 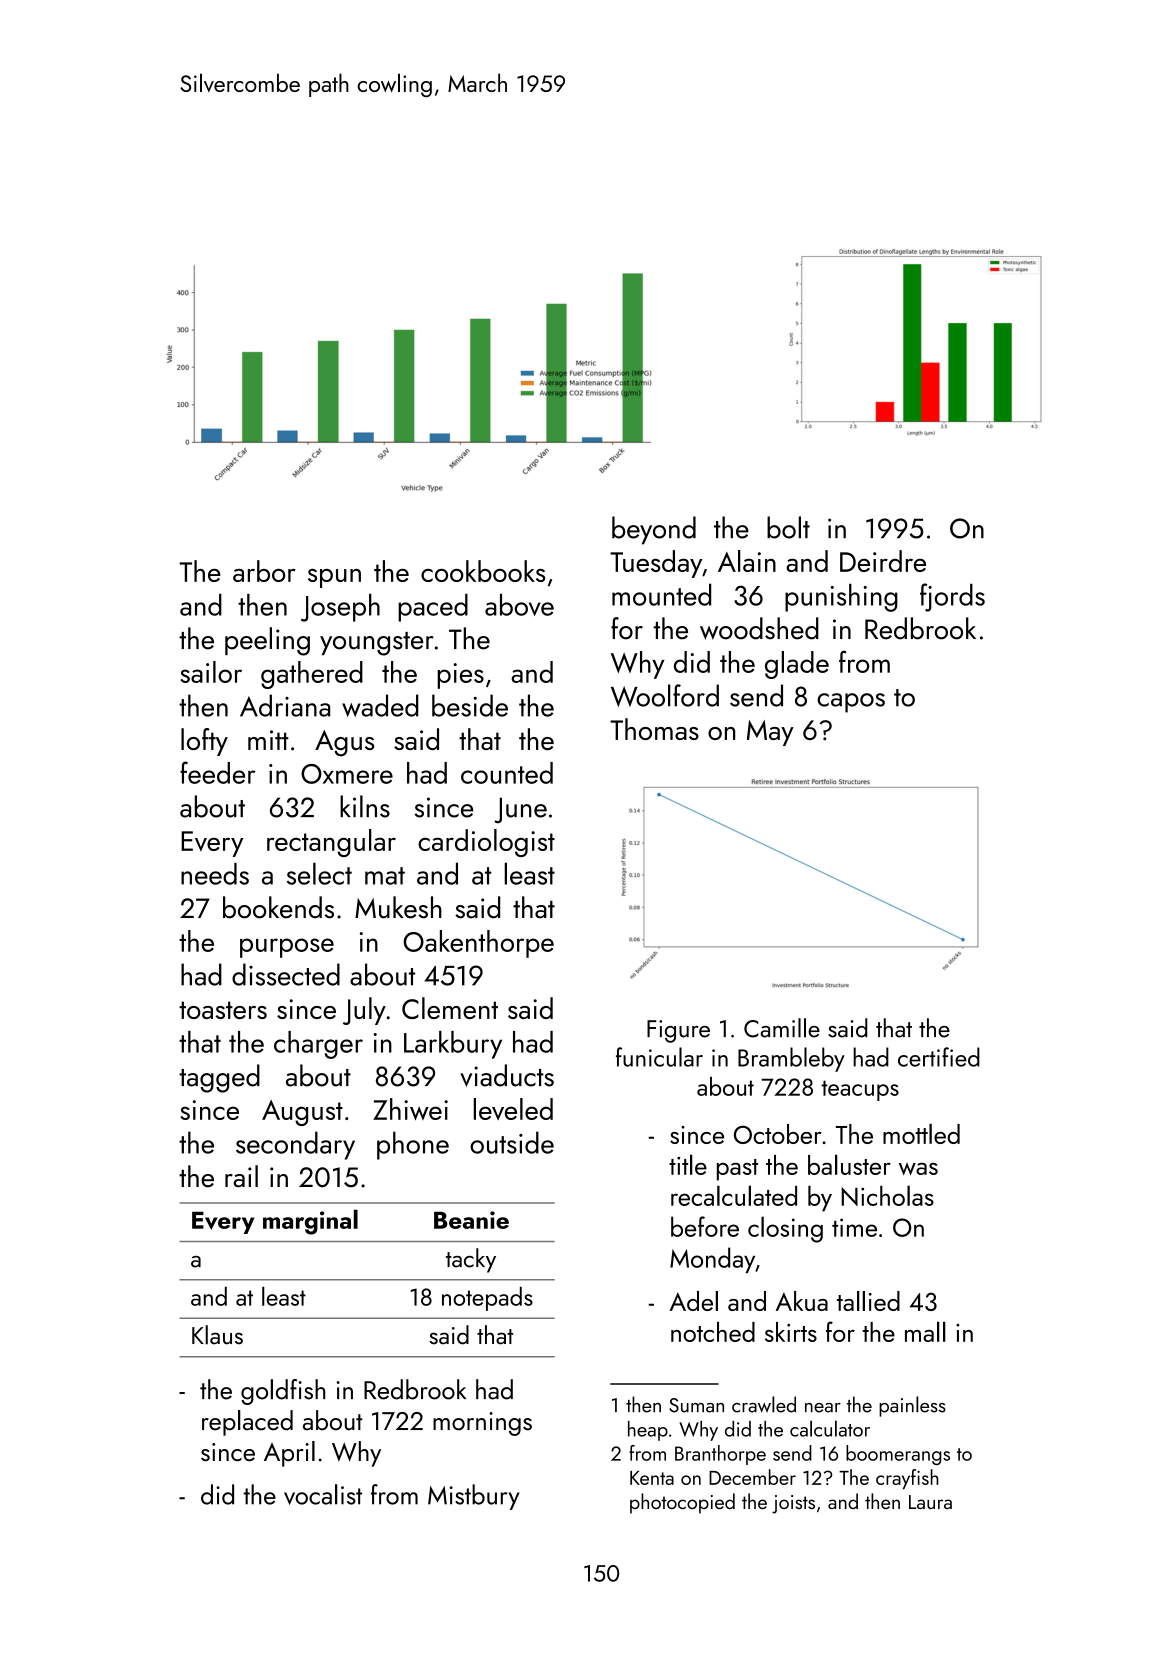 I want to click on Nicholas, so click(x=887, y=1195).
